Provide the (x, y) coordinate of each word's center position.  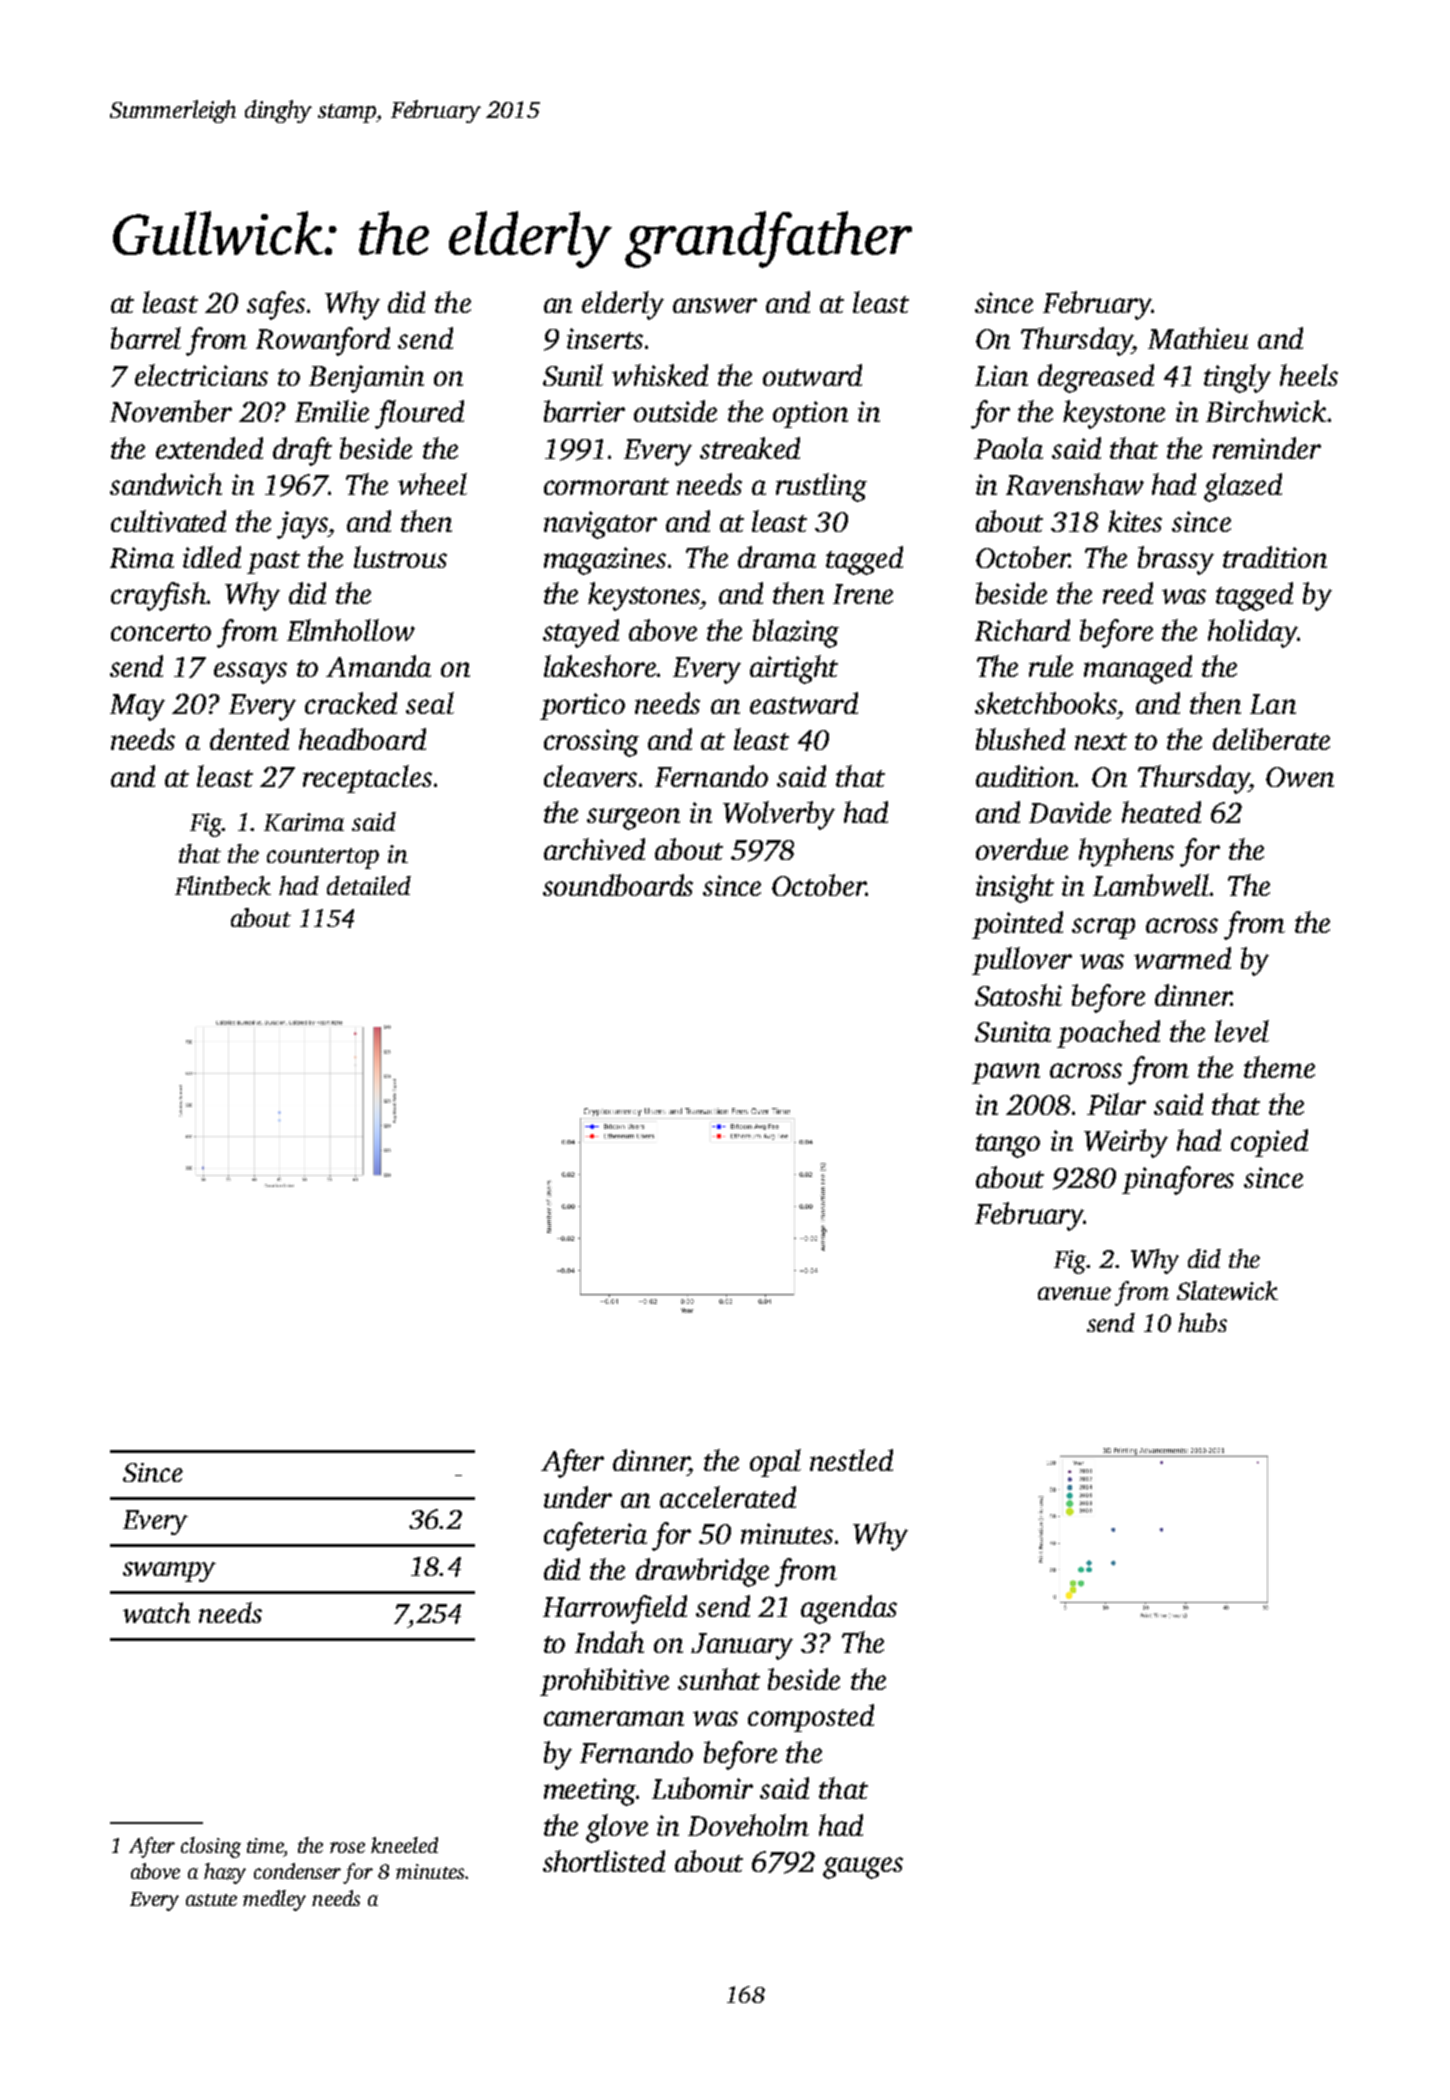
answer (715, 305)
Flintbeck (223, 885)
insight (1015, 888)
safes (276, 305)
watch (156, 1612)
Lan (1273, 704)
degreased (1096, 378)
